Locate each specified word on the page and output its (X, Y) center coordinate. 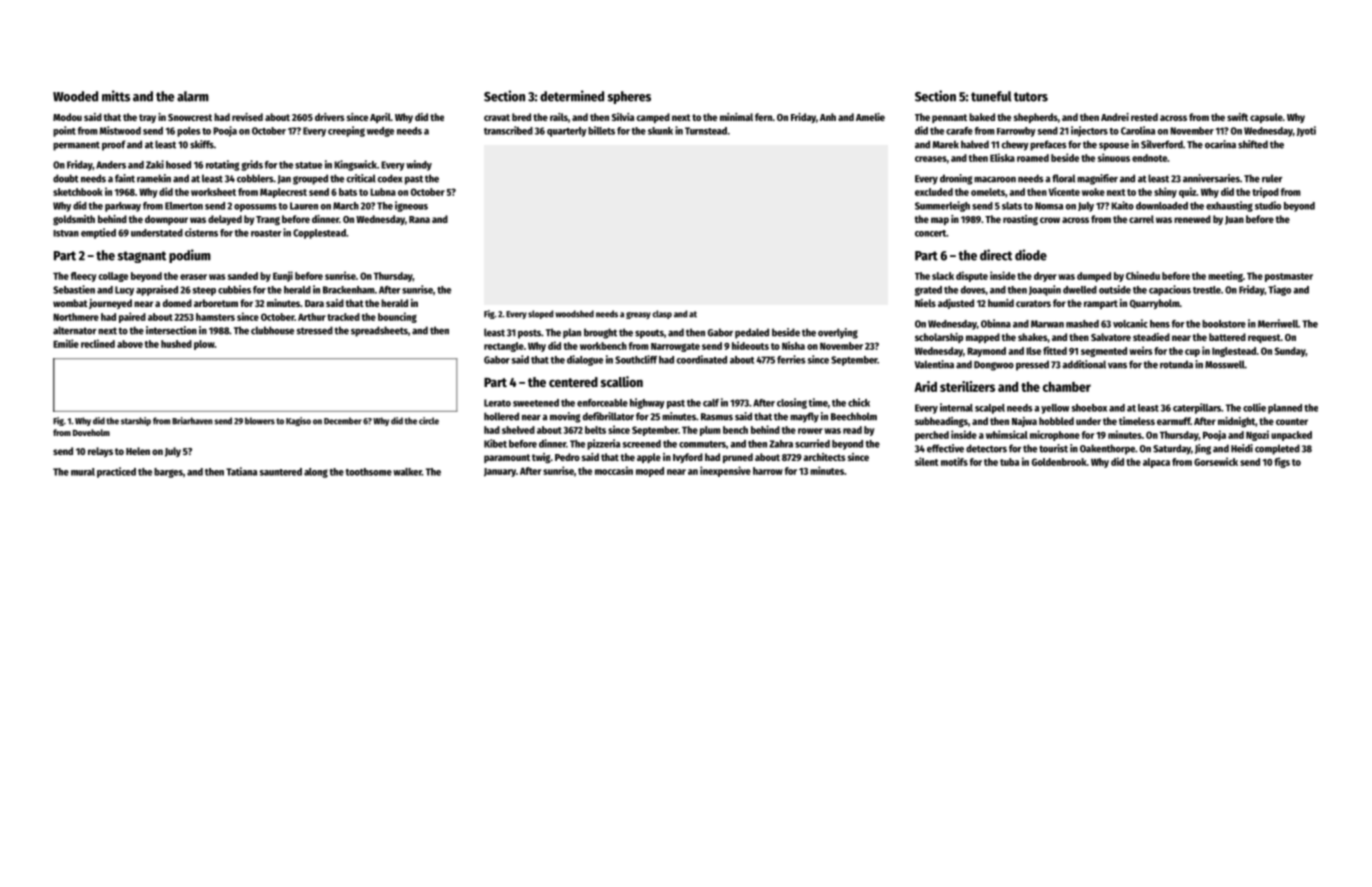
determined (572, 96)
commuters (702, 444)
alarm (193, 96)
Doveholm (91, 432)
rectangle (504, 347)
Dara (314, 303)
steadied (1151, 337)
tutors (1031, 97)
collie (1254, 407)
